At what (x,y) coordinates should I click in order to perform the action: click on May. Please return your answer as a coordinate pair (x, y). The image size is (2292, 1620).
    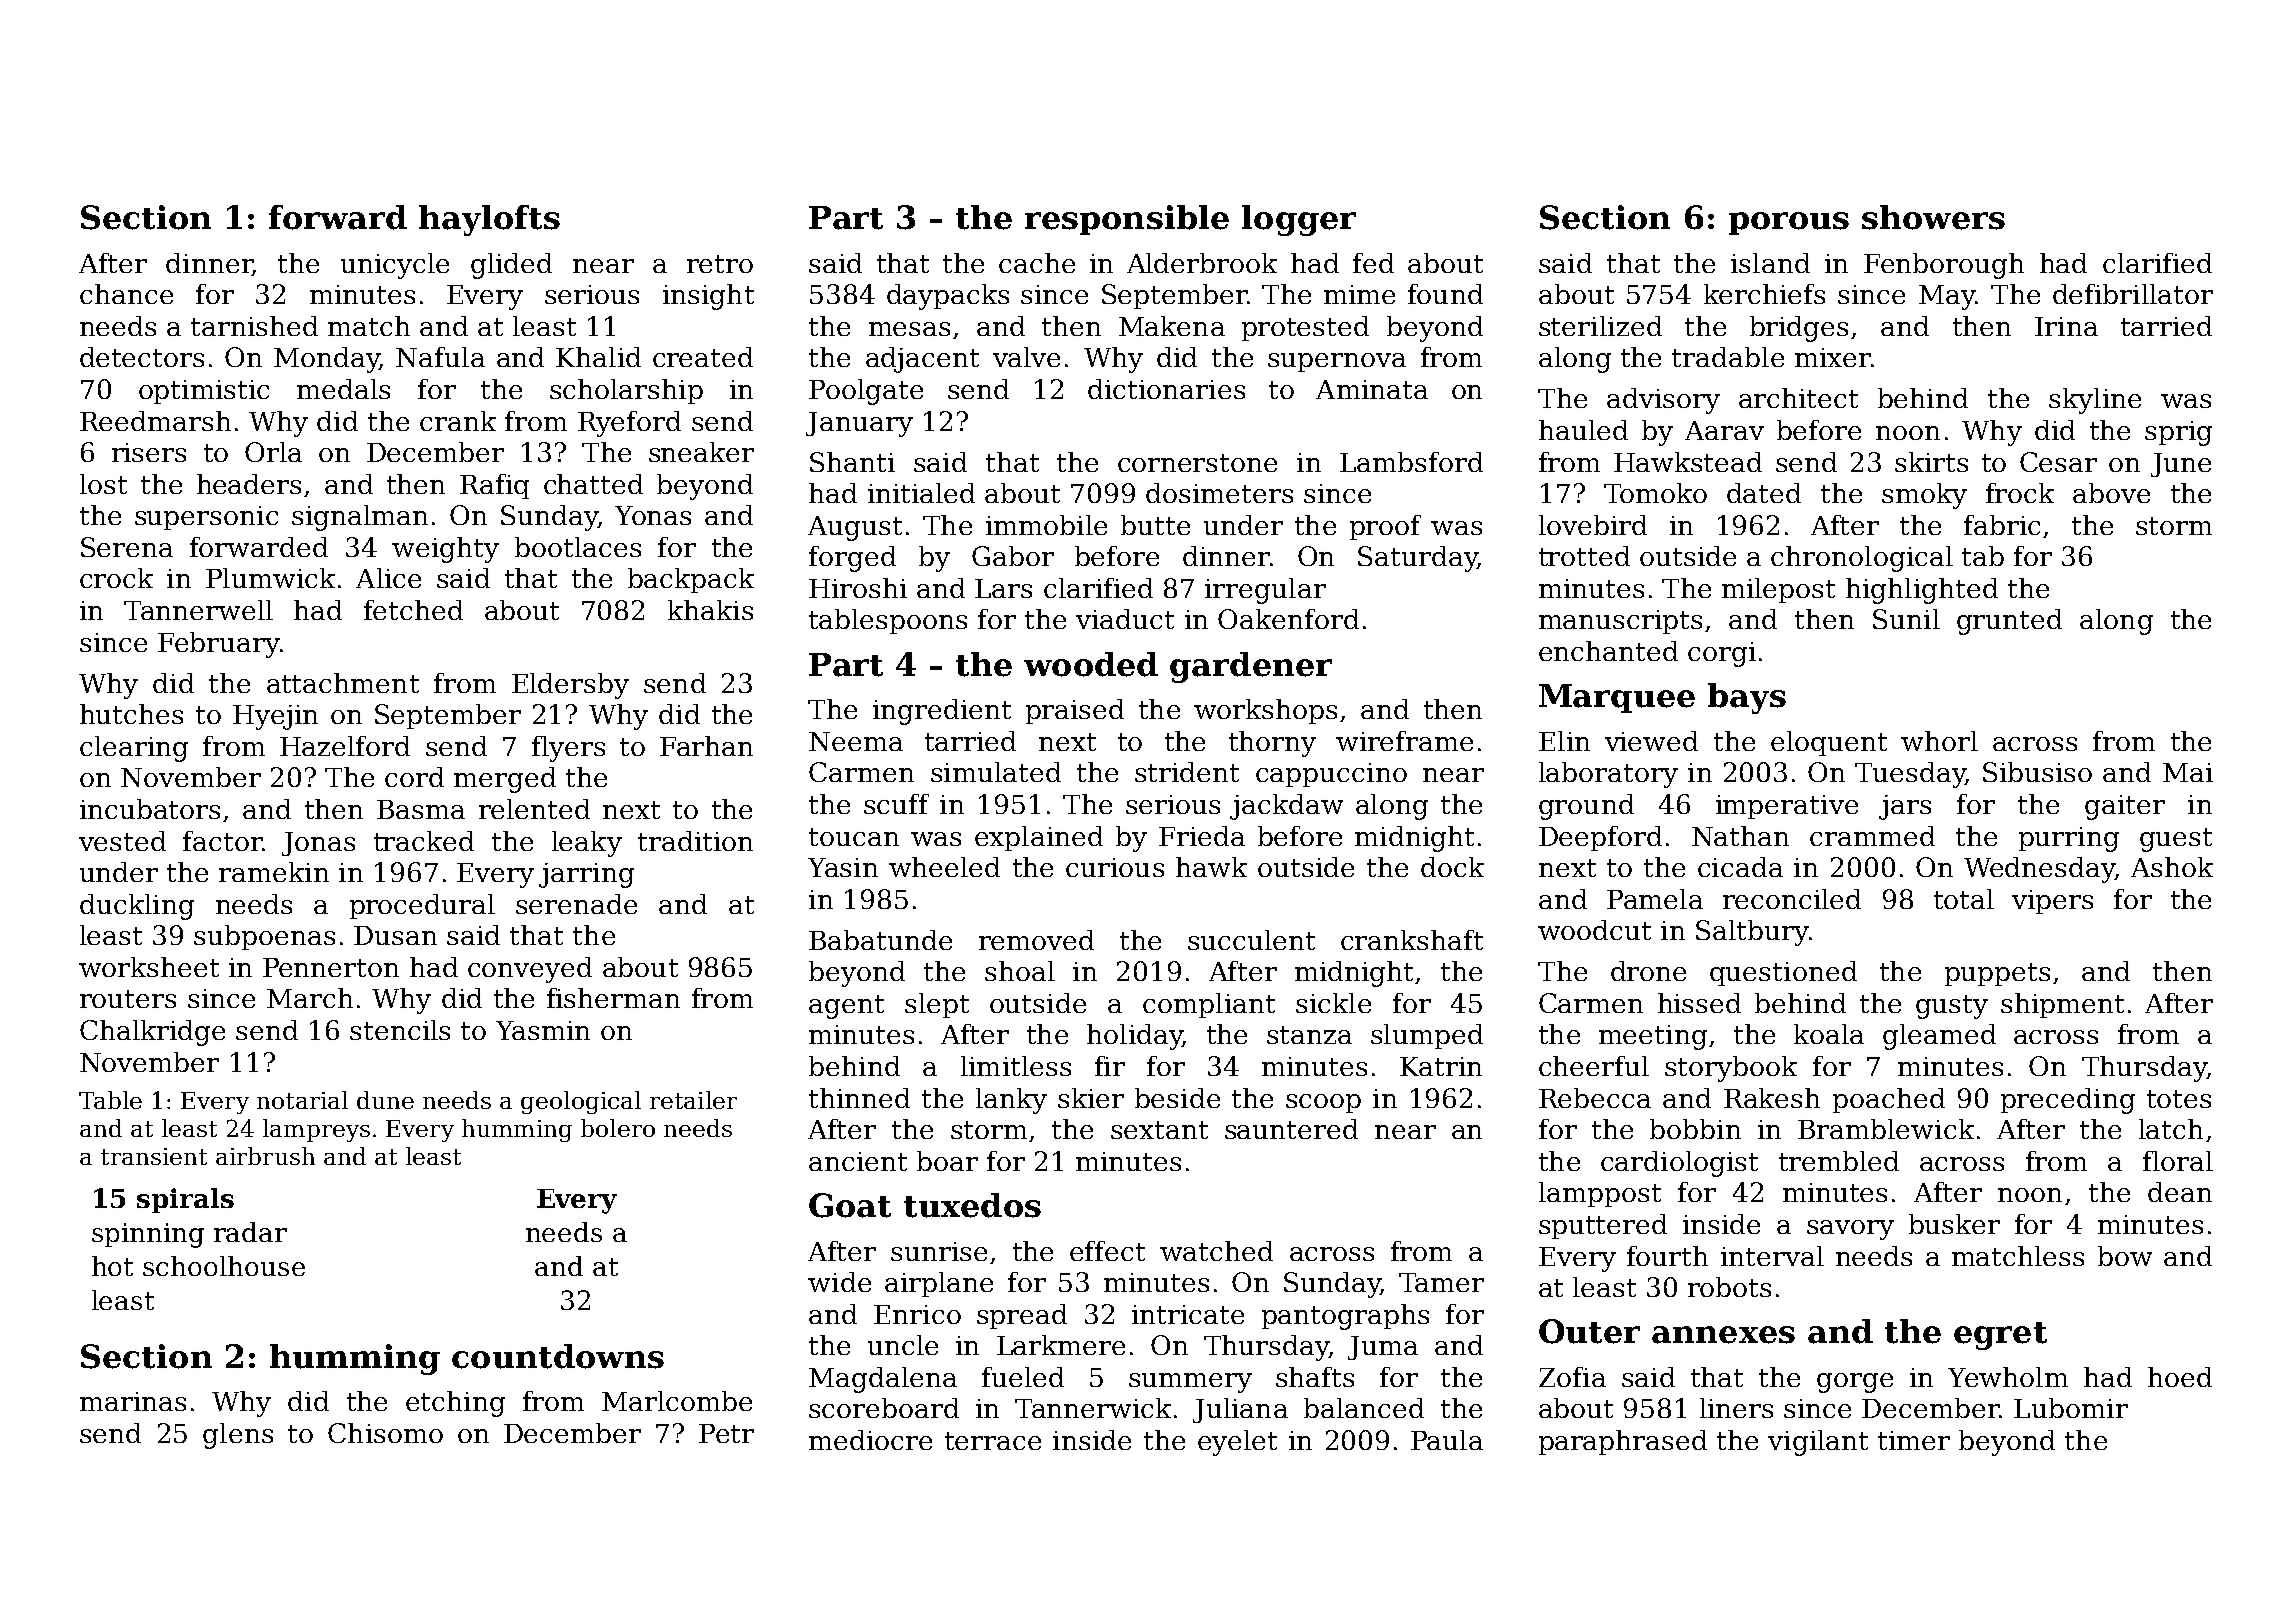
    Looking at the image, I should click on (1947, 297).
